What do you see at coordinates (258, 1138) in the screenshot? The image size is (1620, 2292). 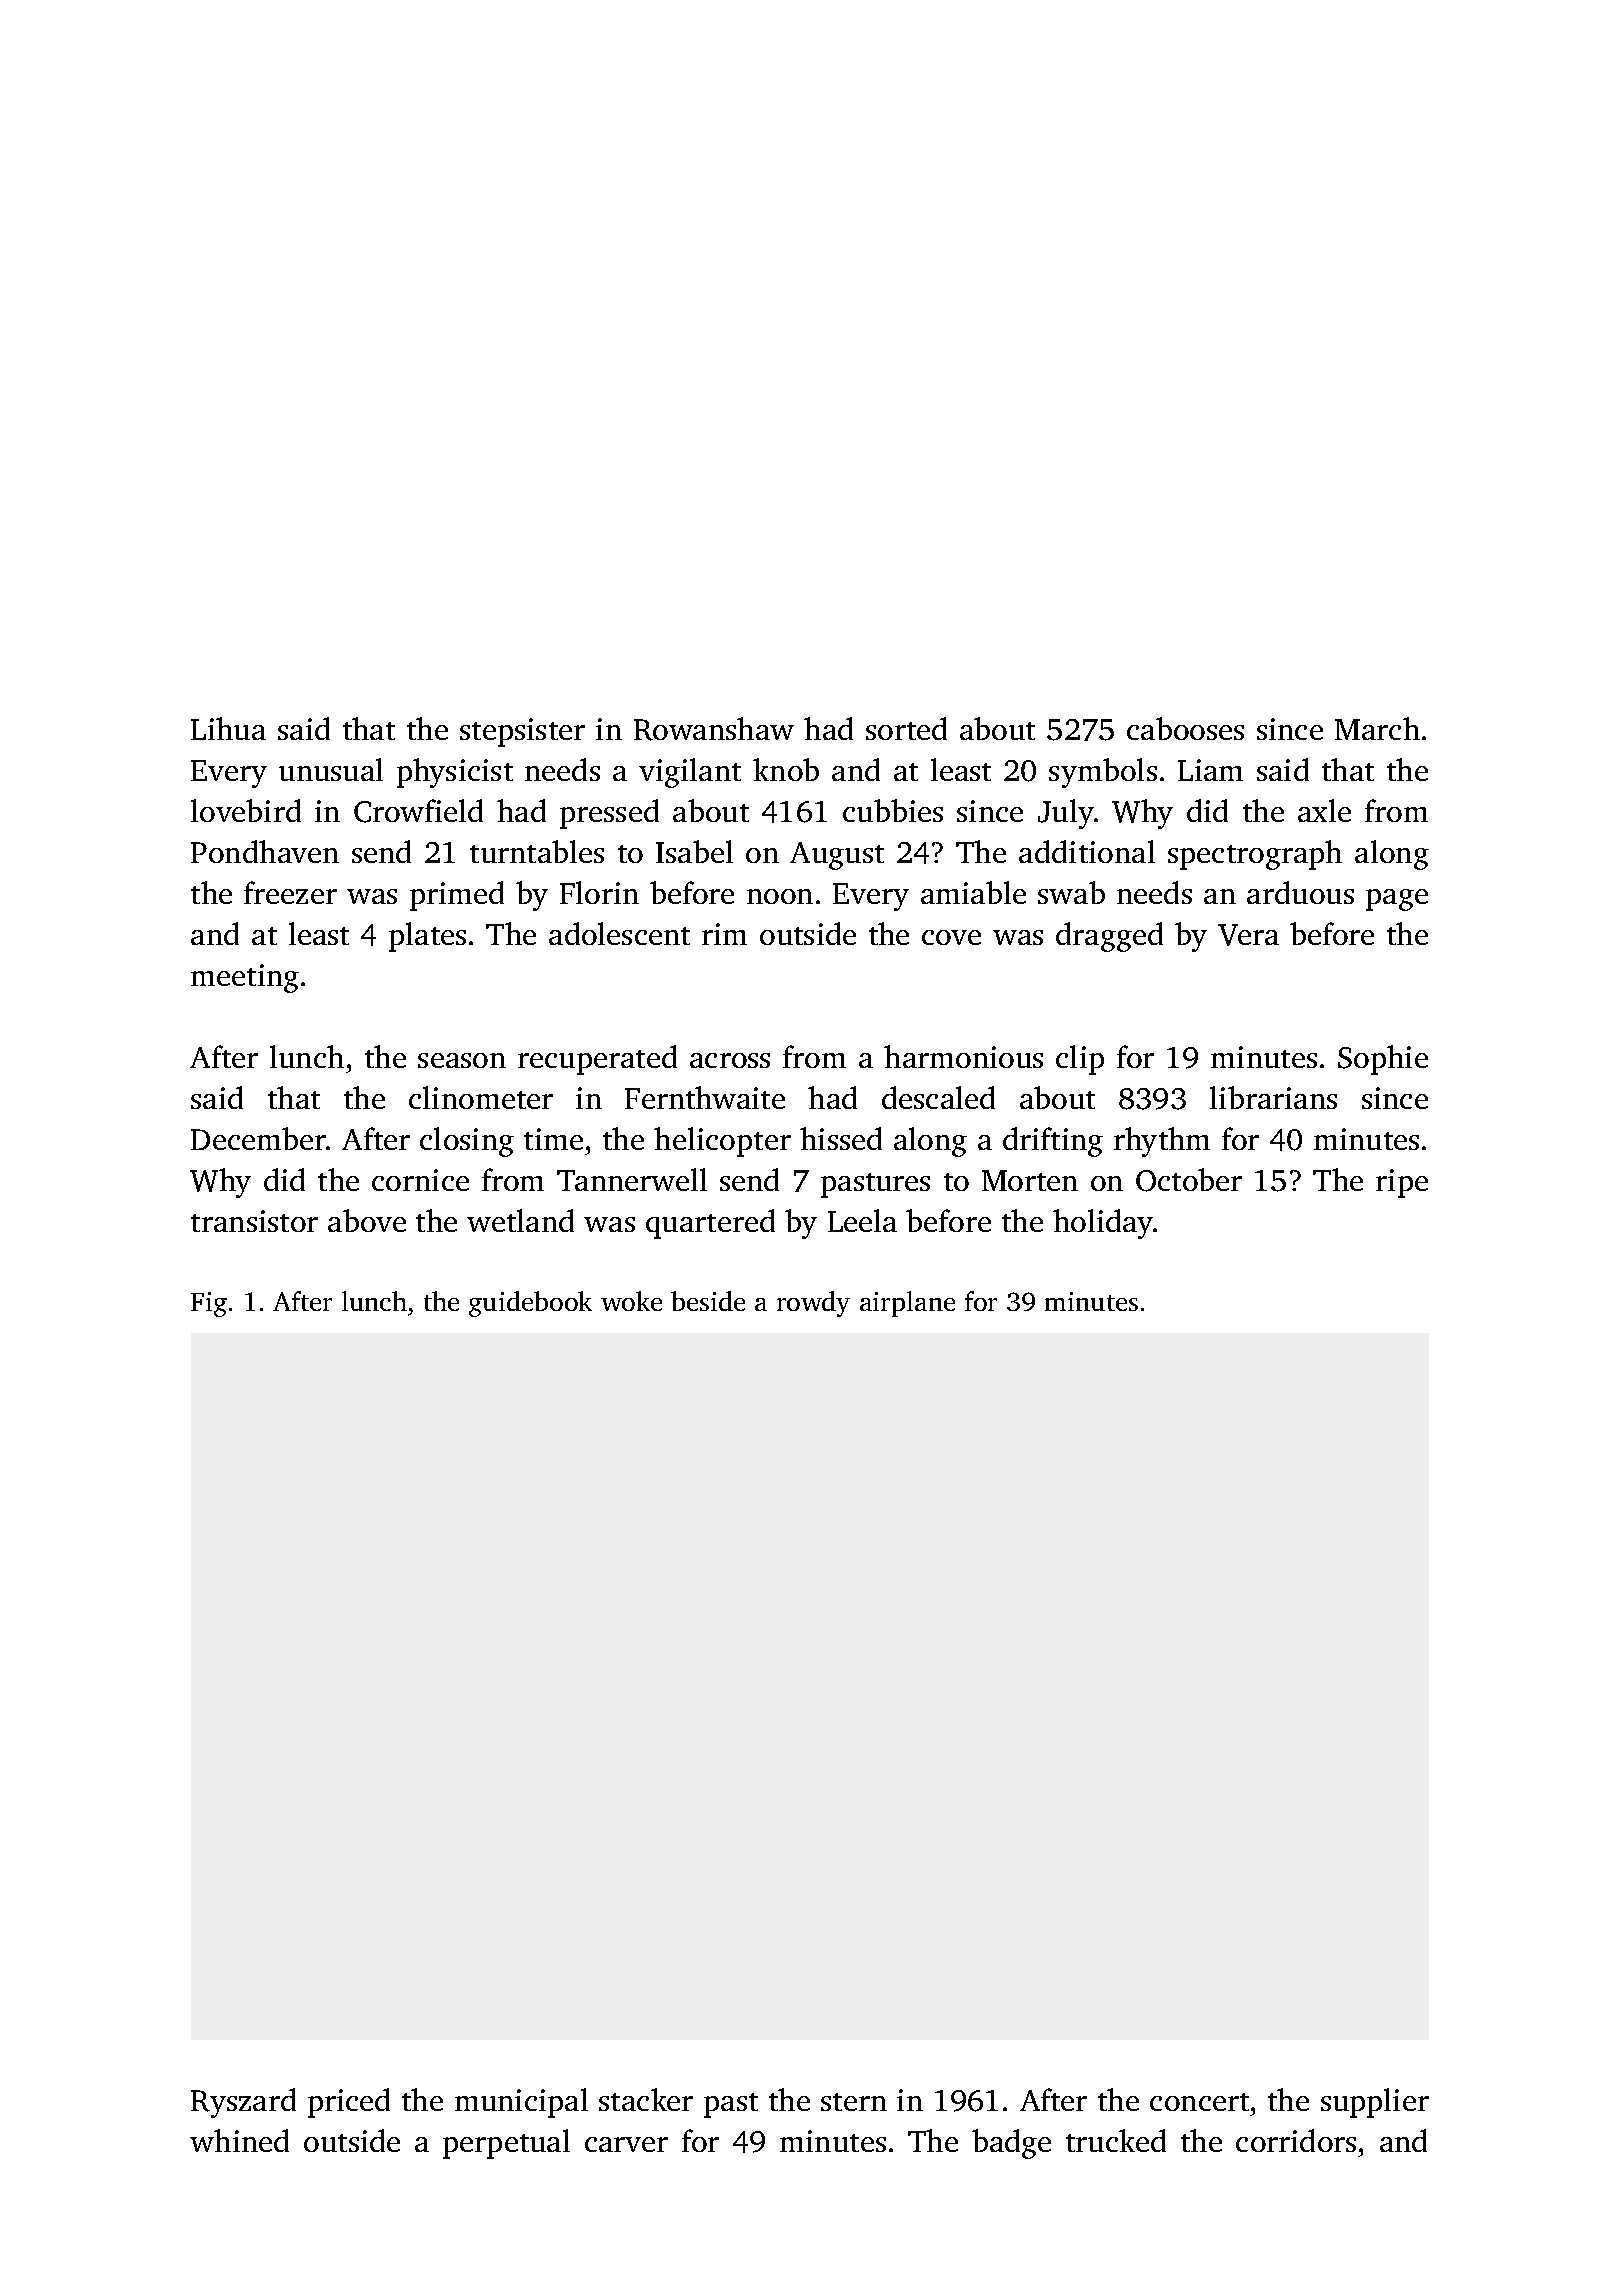 I see `December` at bounding box center [258, 1138].
